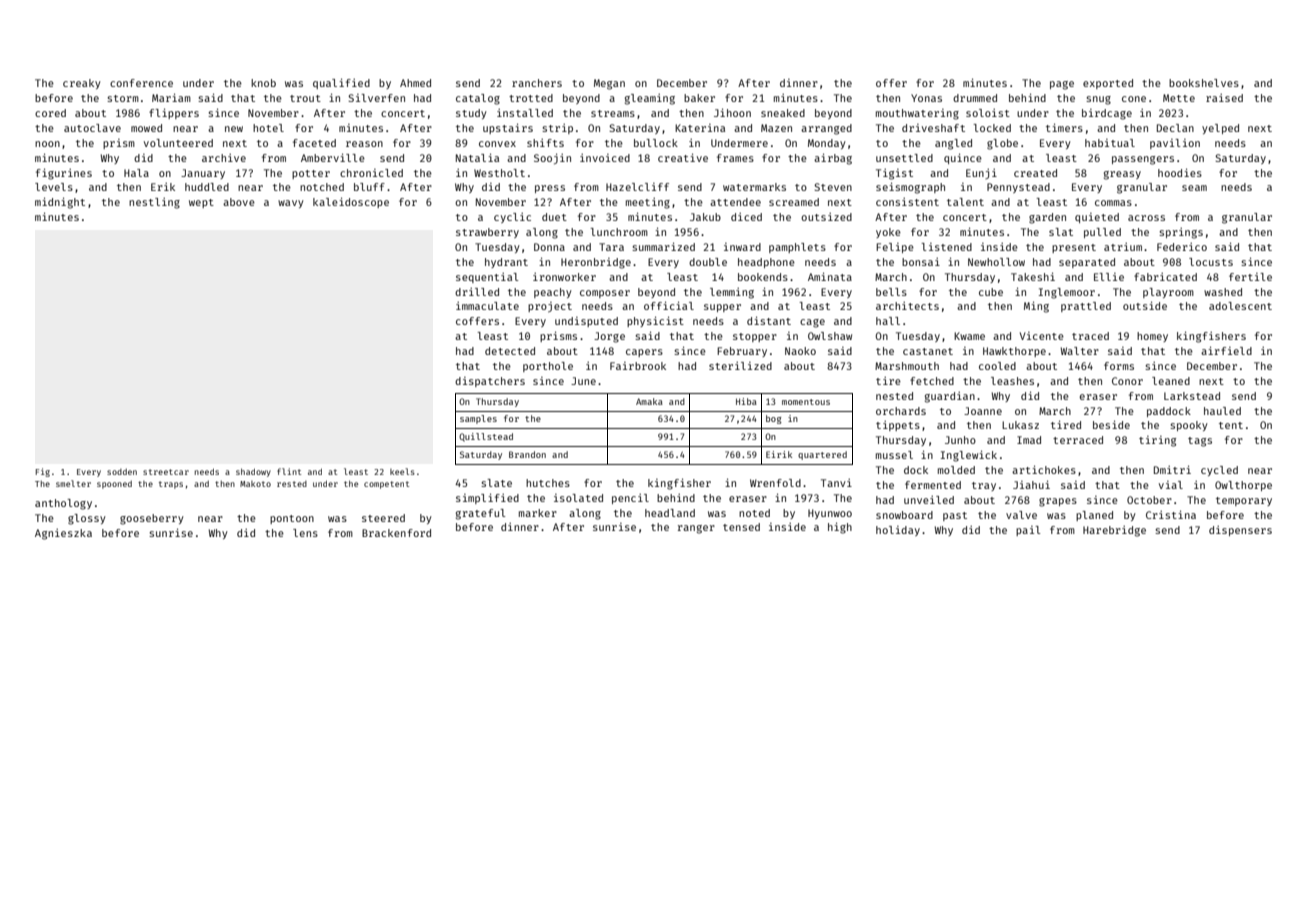 The height and width of the screenshot is (924, 1308). I want to click on greasy, so click(1122, 175).
